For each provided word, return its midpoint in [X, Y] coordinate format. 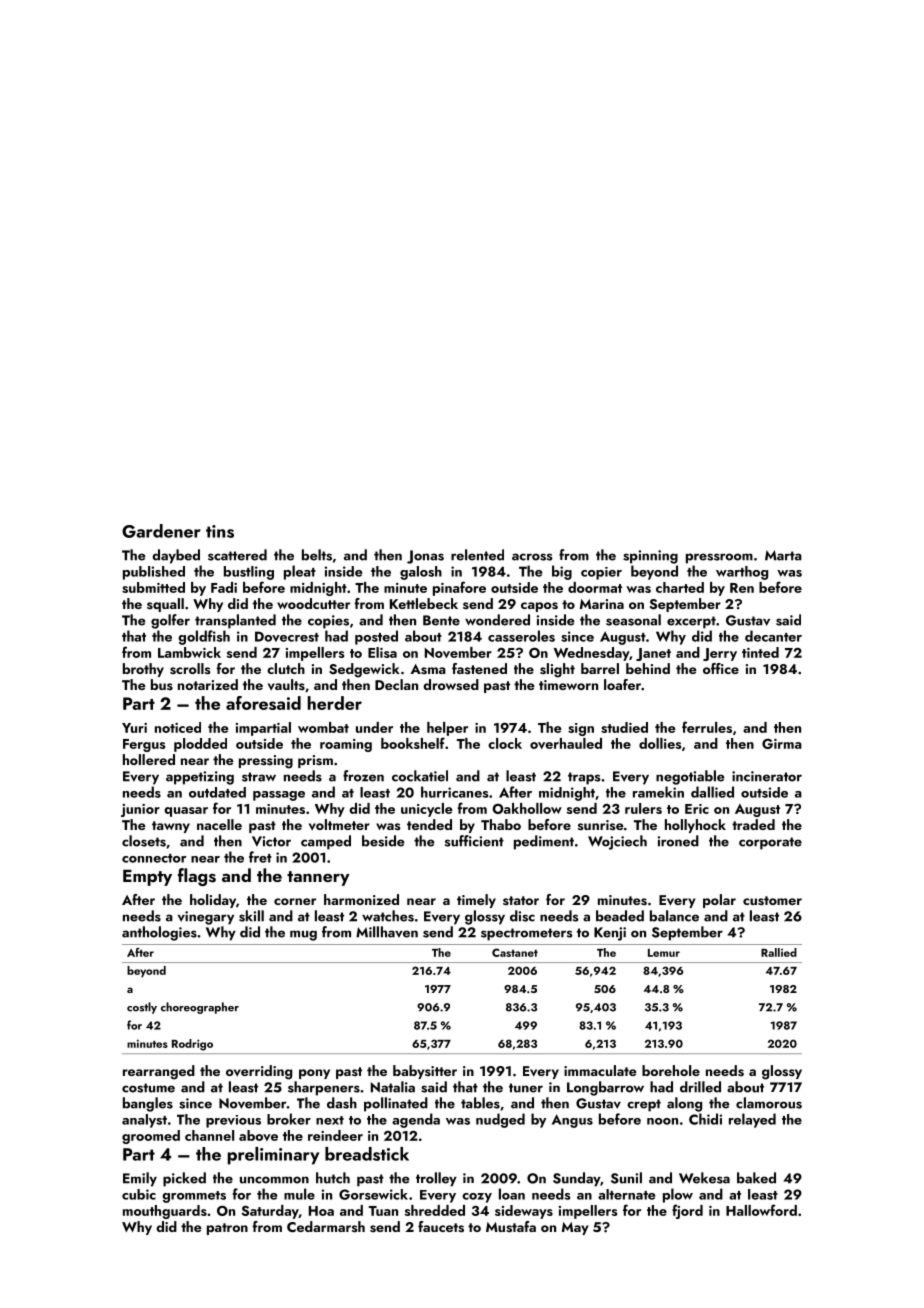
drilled [700, 1087]
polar [719, 901]
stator [521, 900]
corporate [770, 843]
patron [227, 1229]
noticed [178, 727]
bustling [249, 573]
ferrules [707, 727]
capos [539, 607]
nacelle [219, 824]
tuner [526, 1088]
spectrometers [527, 934]
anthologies [159, 933]
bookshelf [413, 743]
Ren [742, 588]
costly [142, 1008]
